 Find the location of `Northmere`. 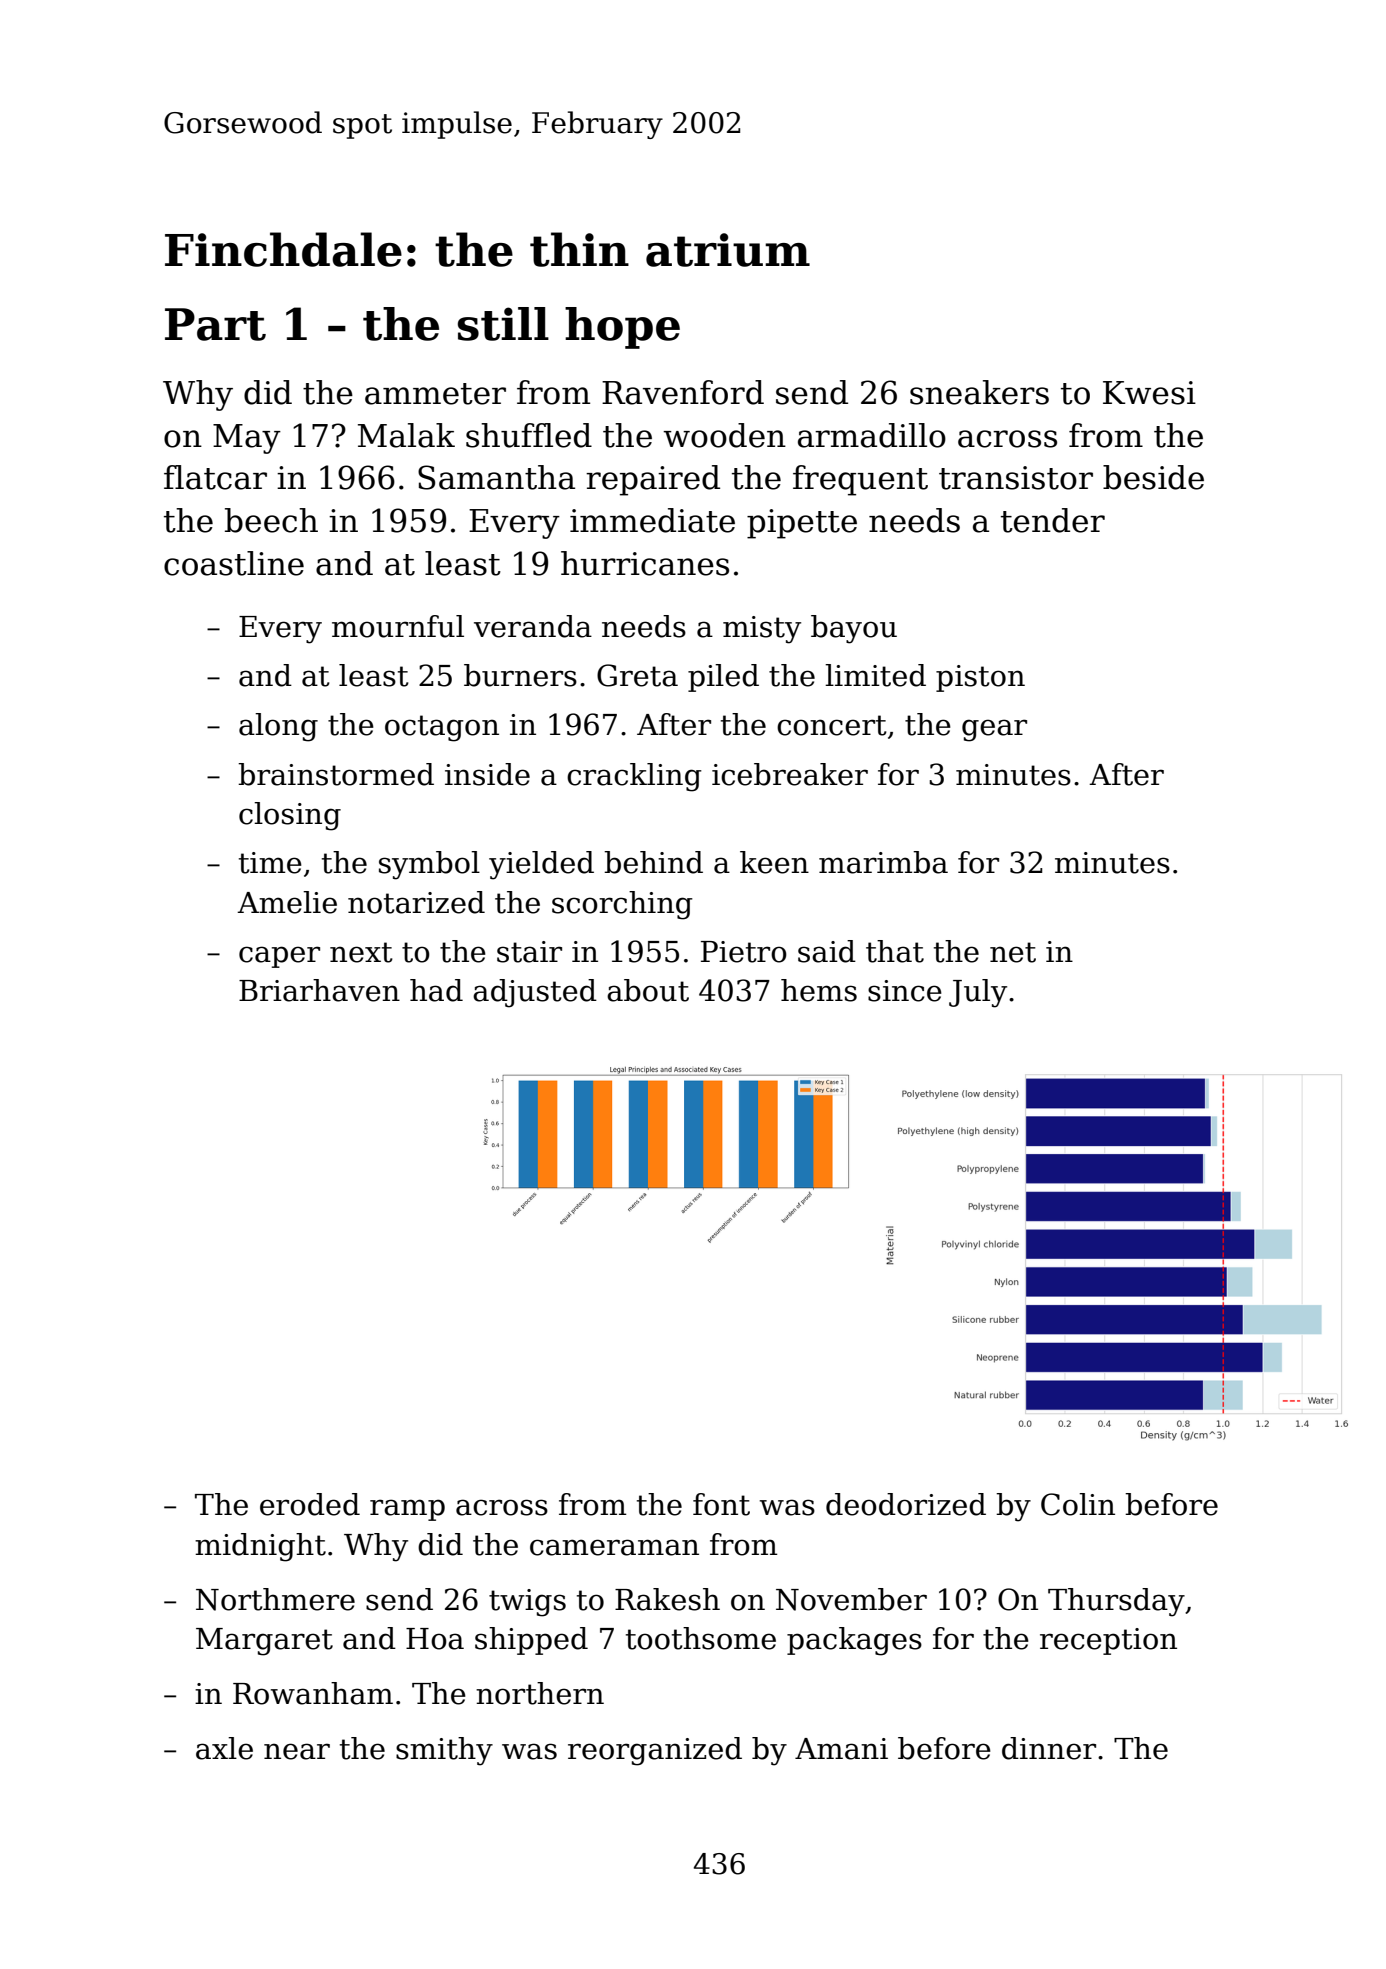

Northmere is located at coordinates (275, 1599).
